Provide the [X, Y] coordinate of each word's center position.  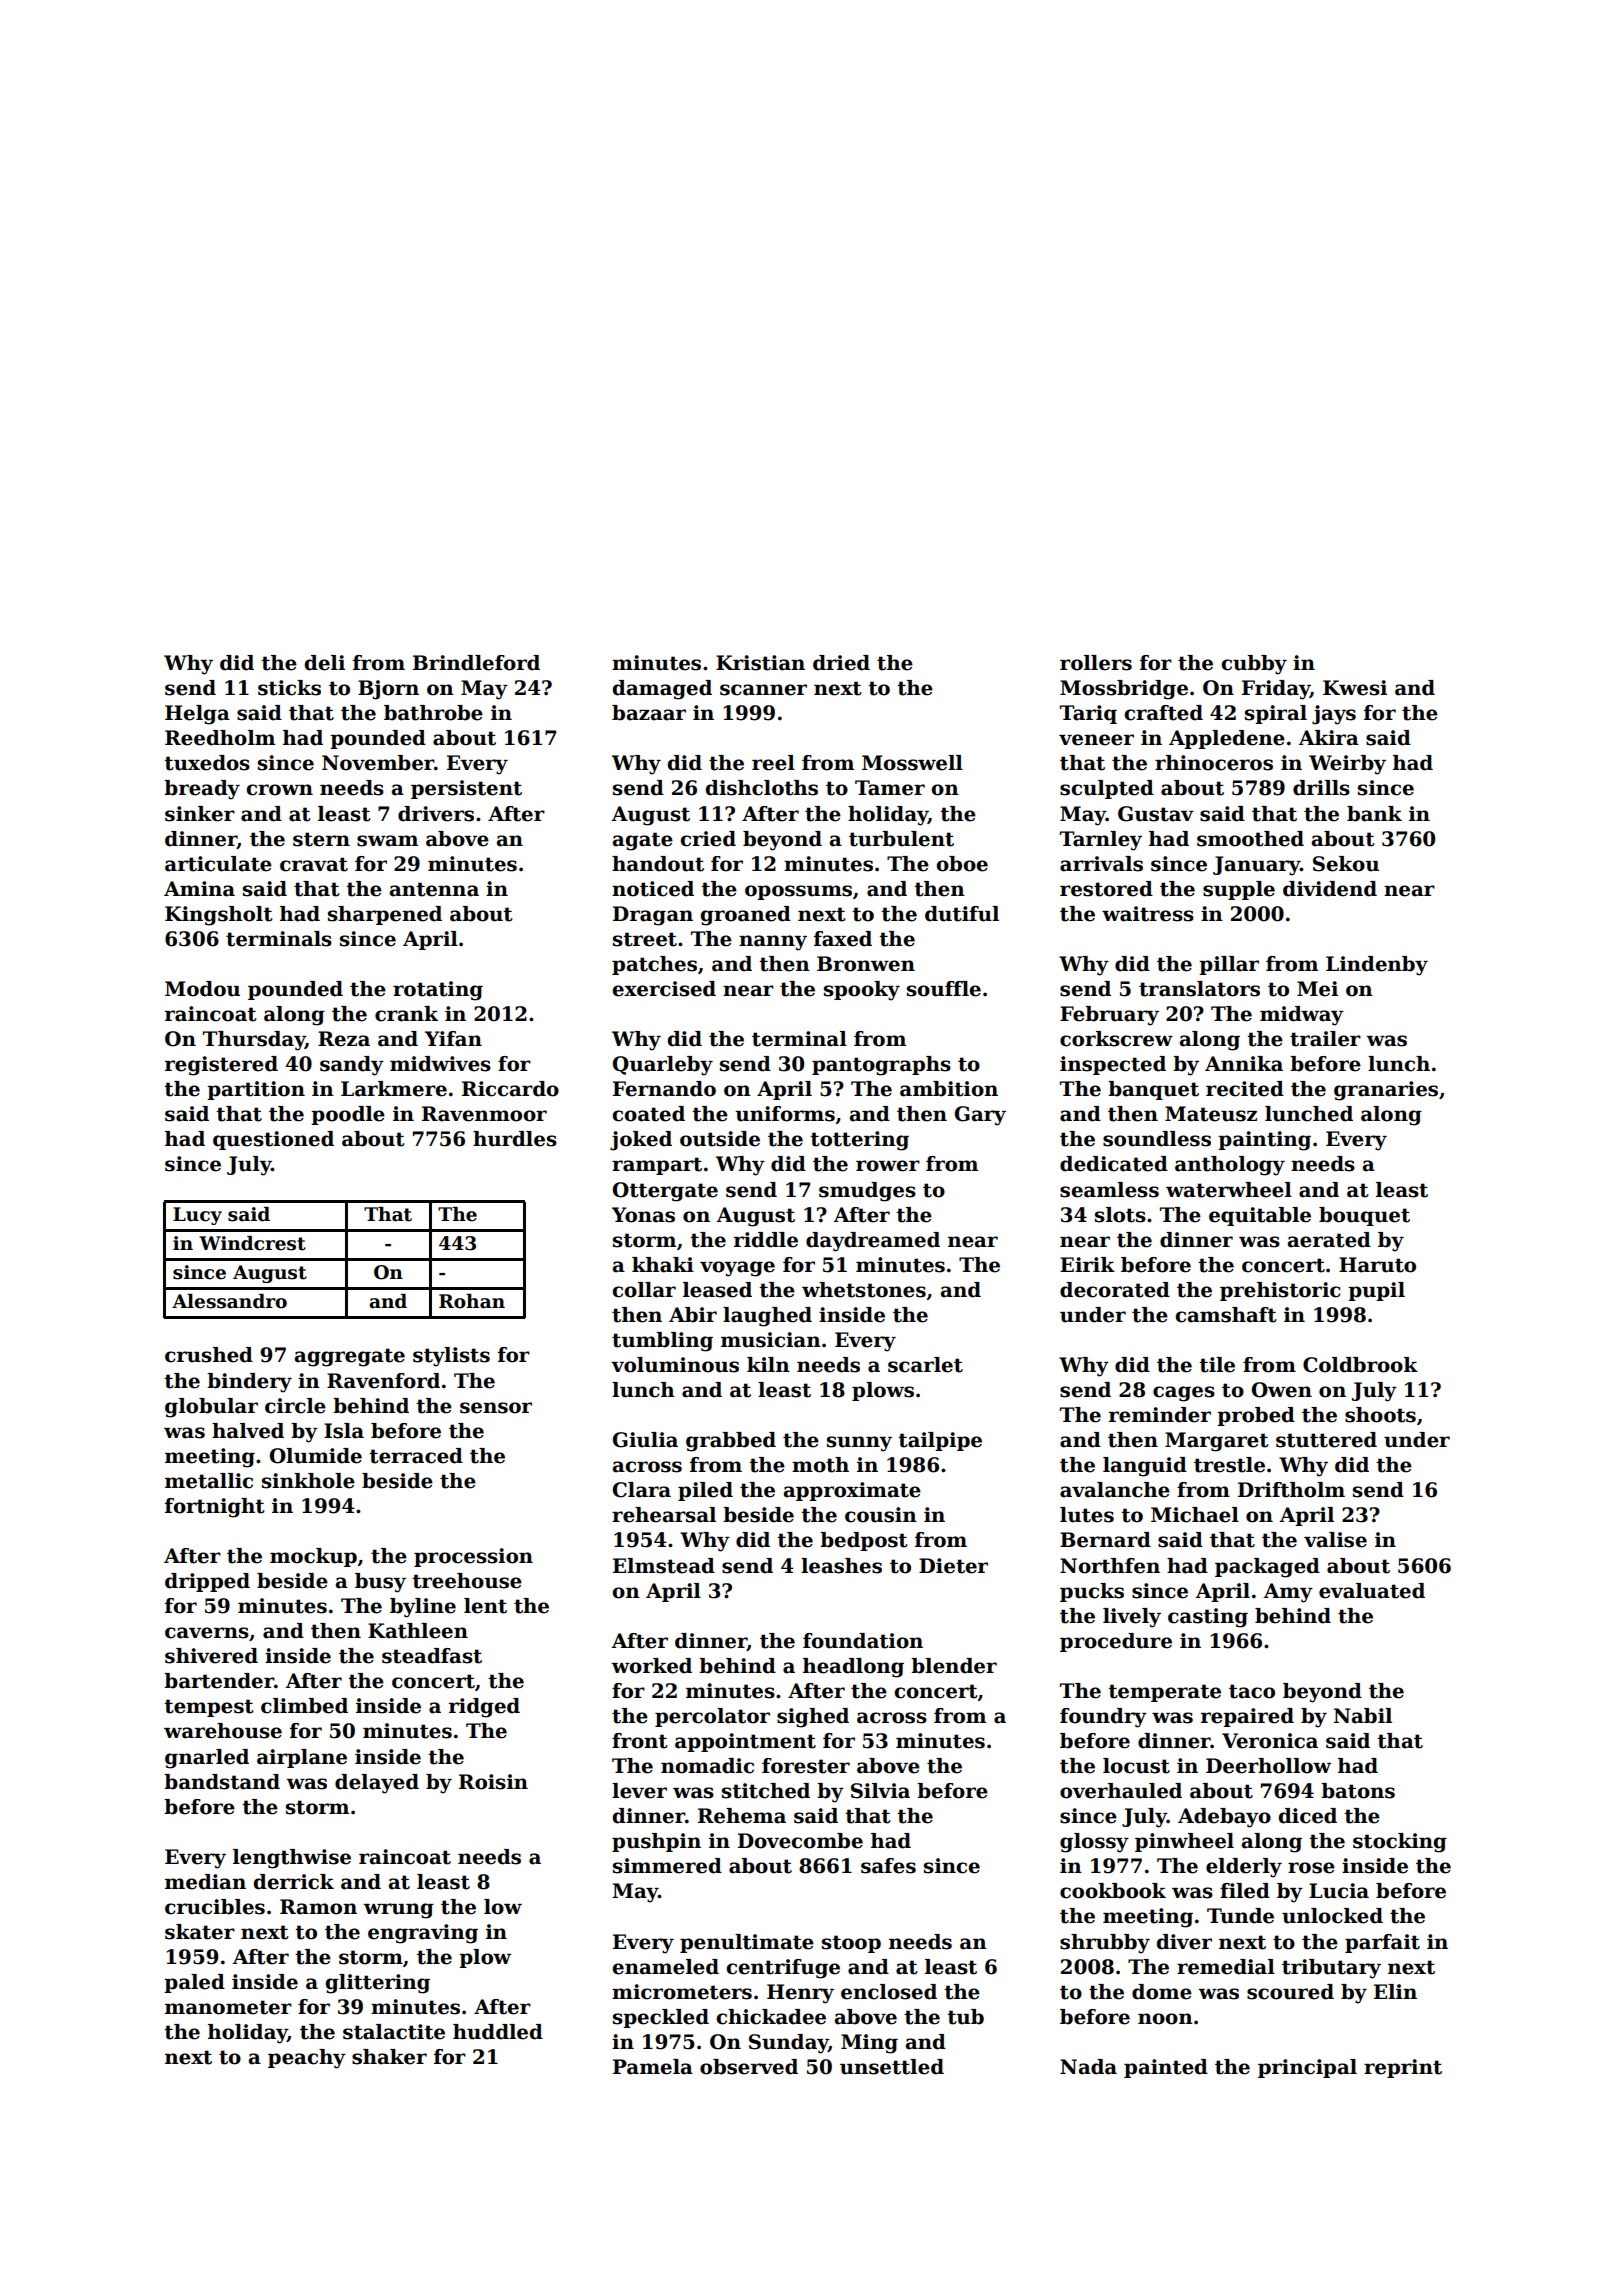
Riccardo [510, 1089]
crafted [1163, 713]
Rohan [472, 1301]
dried [841, 663]
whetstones [864, 1290]
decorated [1115, 1290]
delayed [377, 1784]
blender [954, 1666]
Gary [980, 1116]
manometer [228, 2007]
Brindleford [476, 663]
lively [1132, 1618]
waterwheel [1229, 1190]
